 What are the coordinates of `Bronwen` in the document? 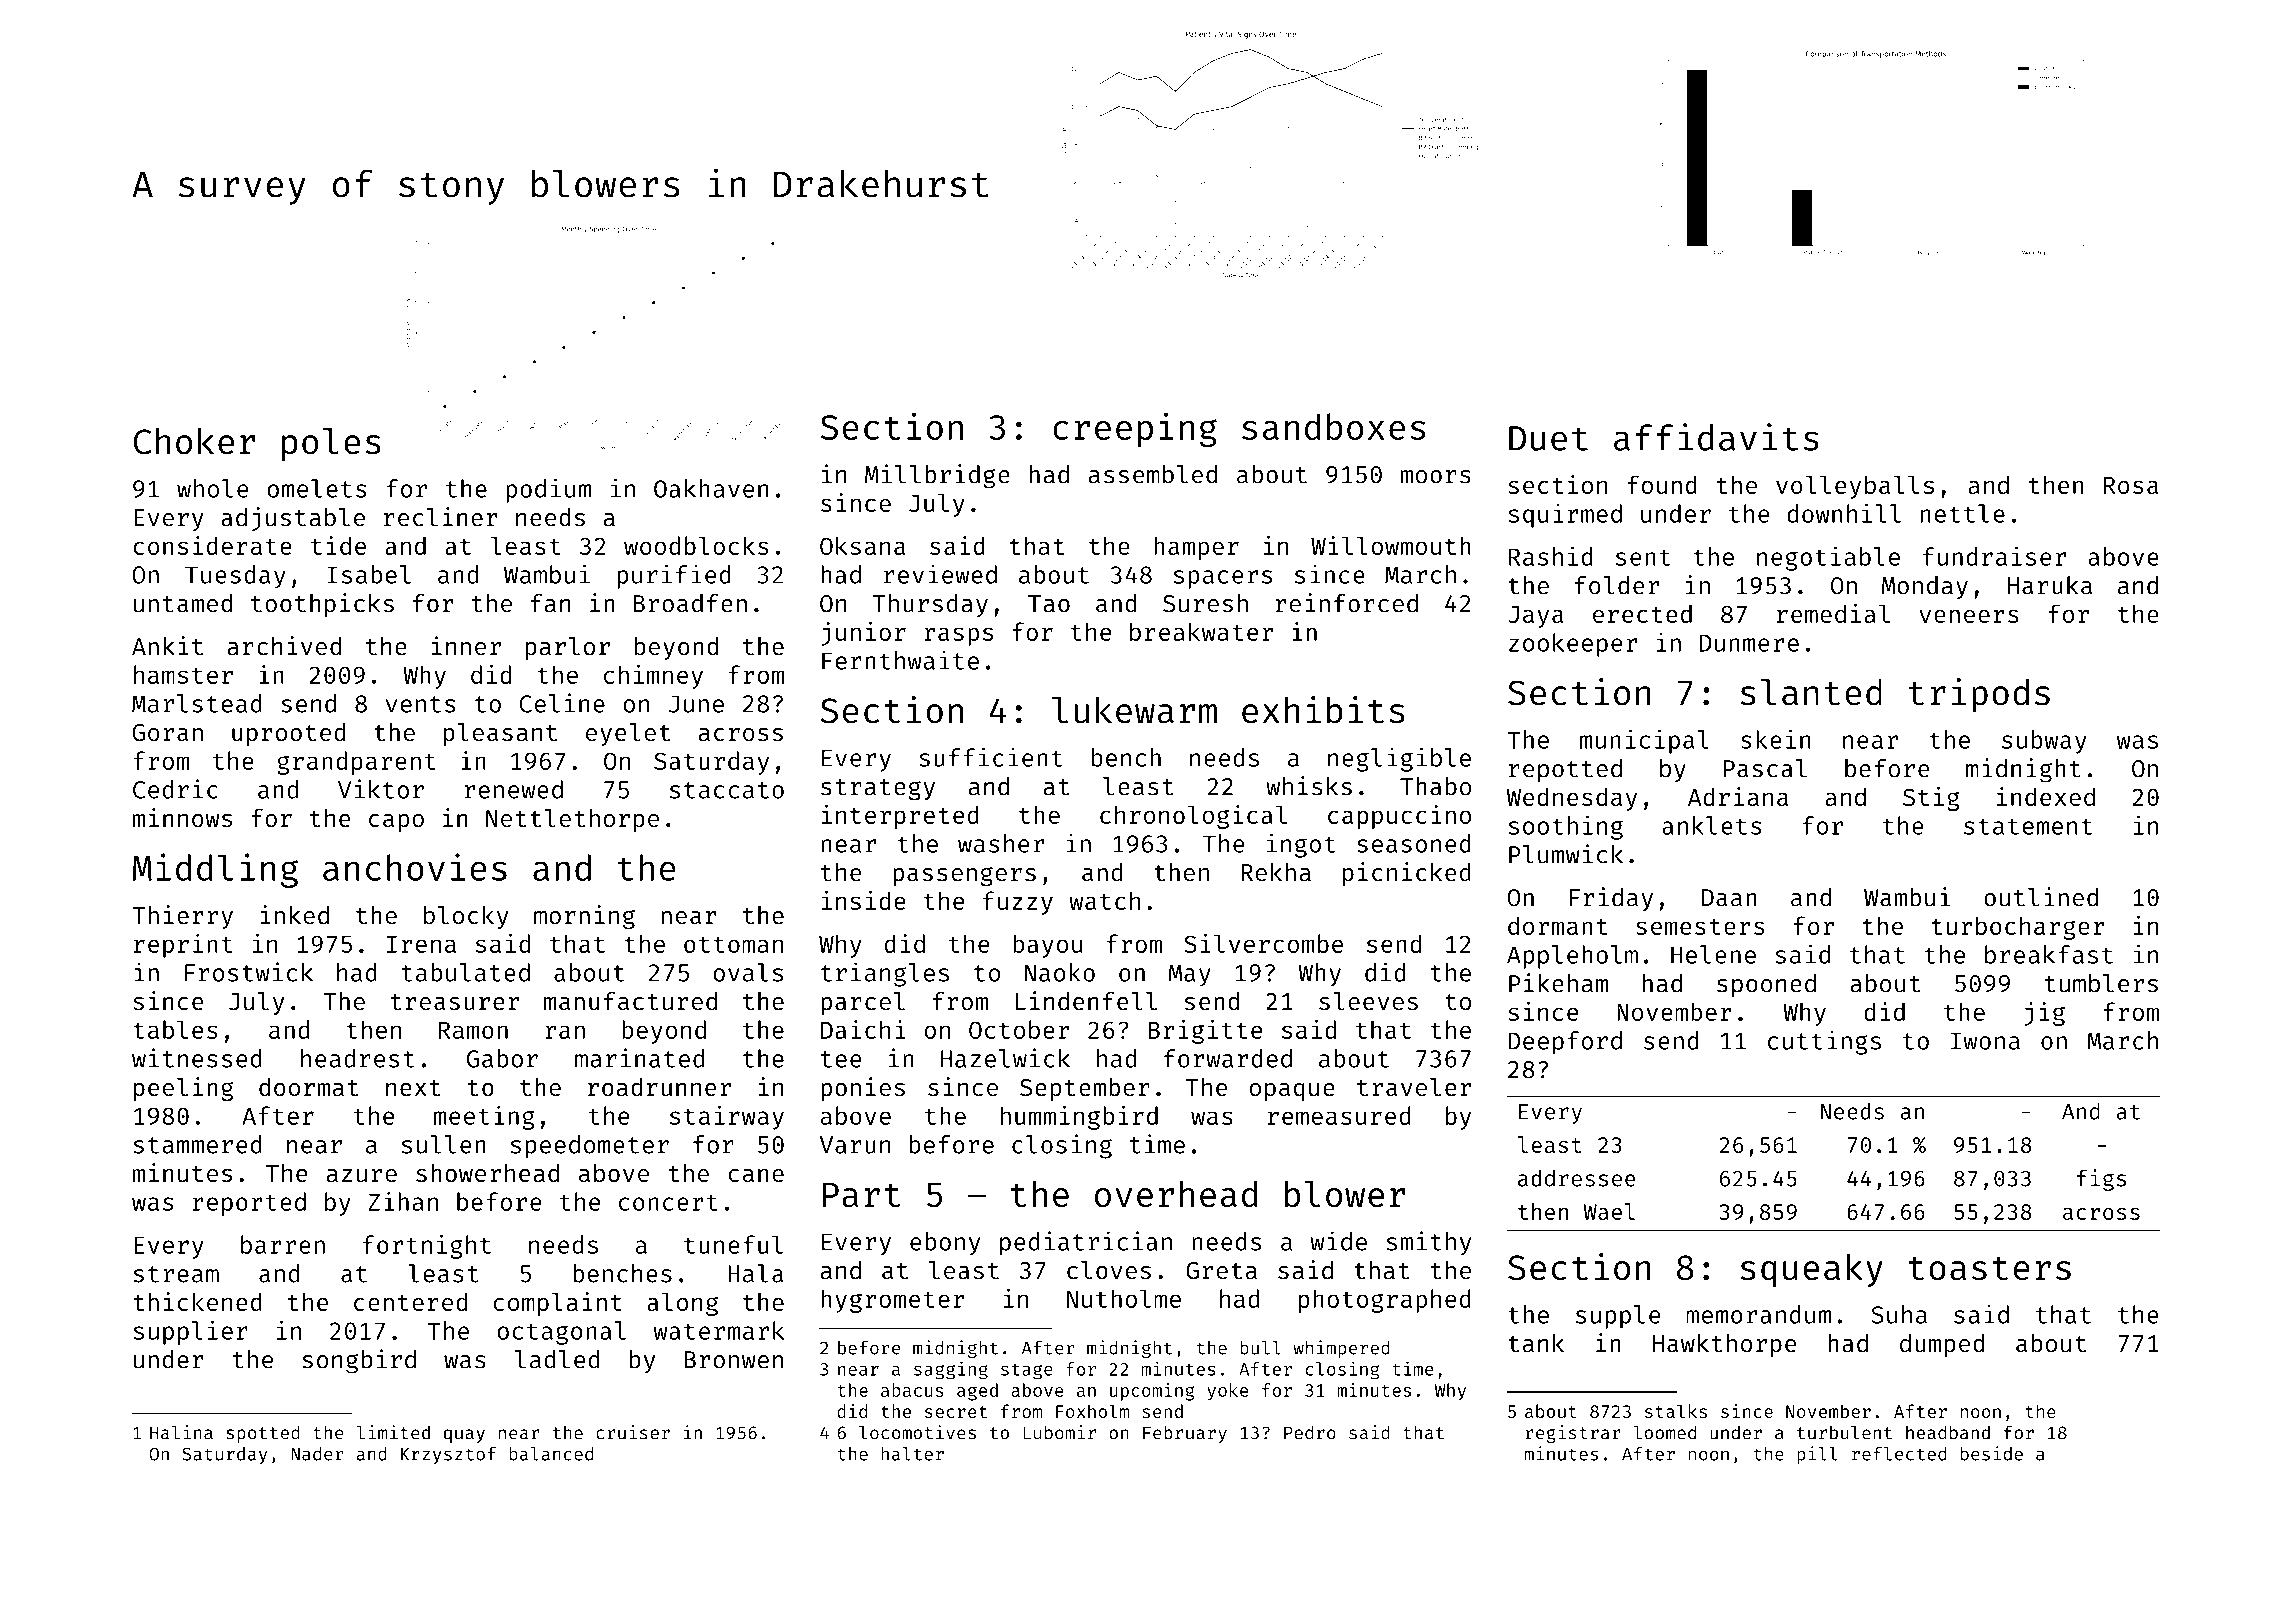 It's located at (734, 1360).
